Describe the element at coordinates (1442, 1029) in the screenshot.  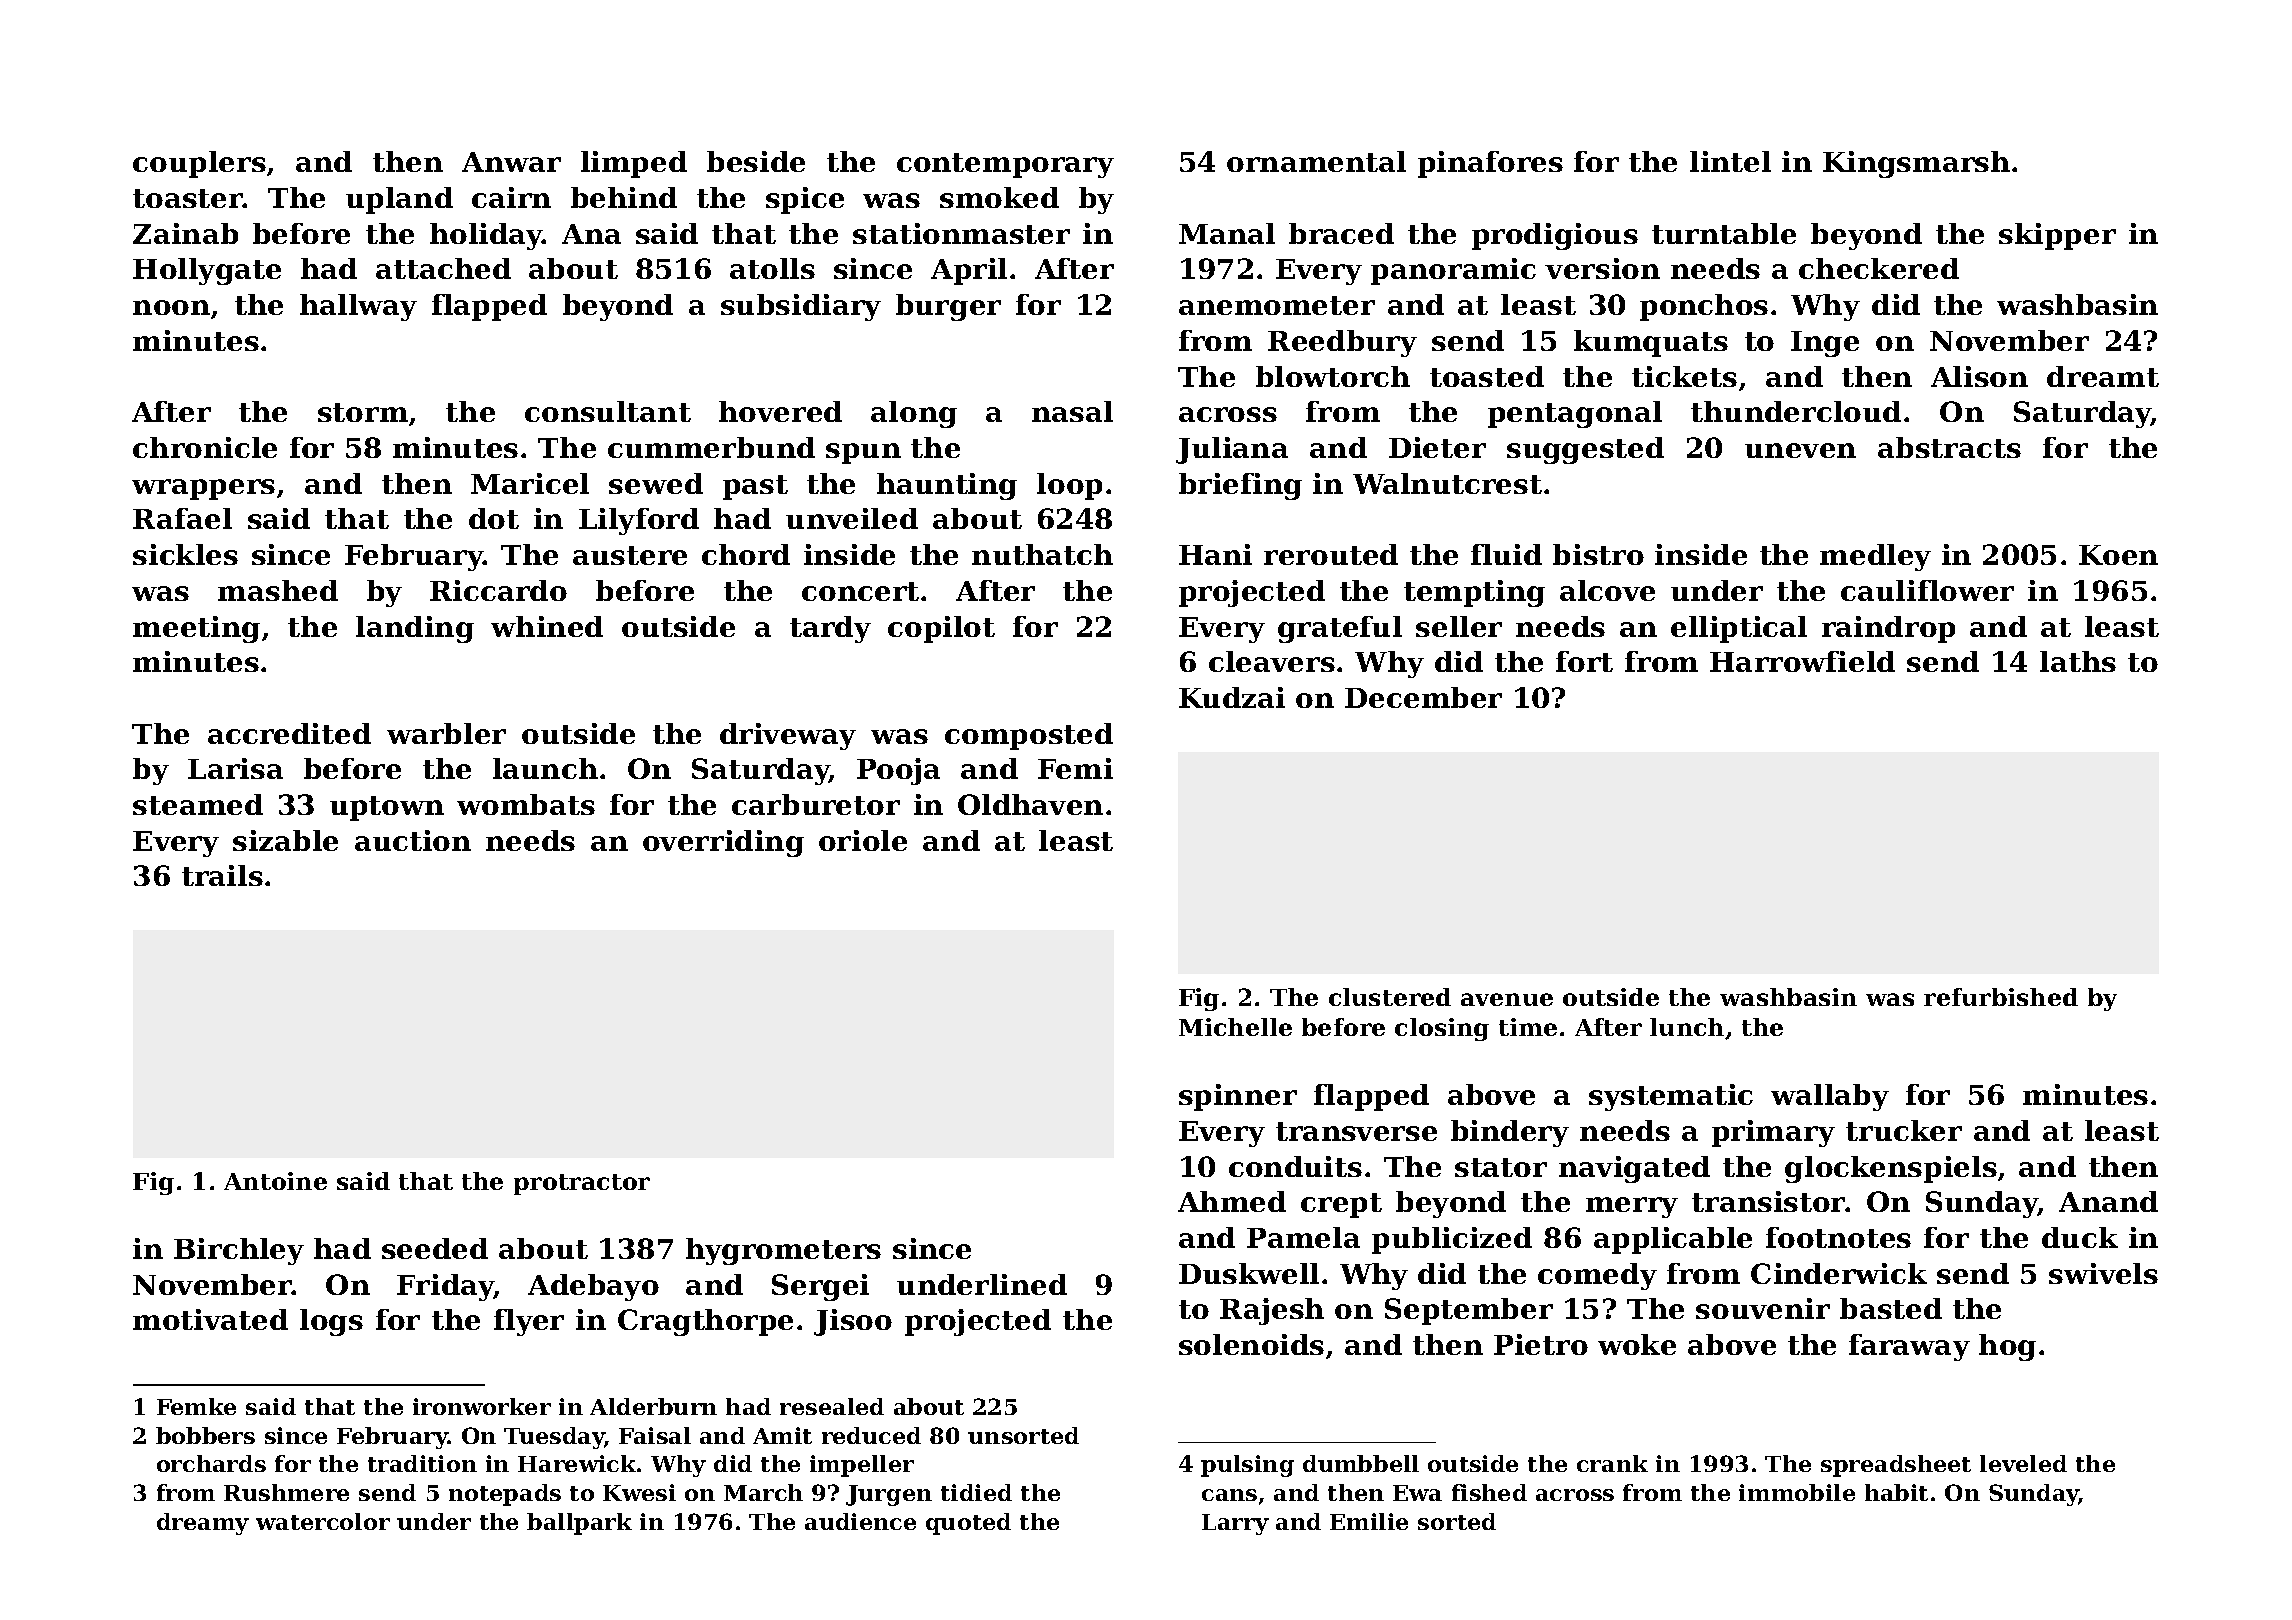
I see `closing` at that location.
